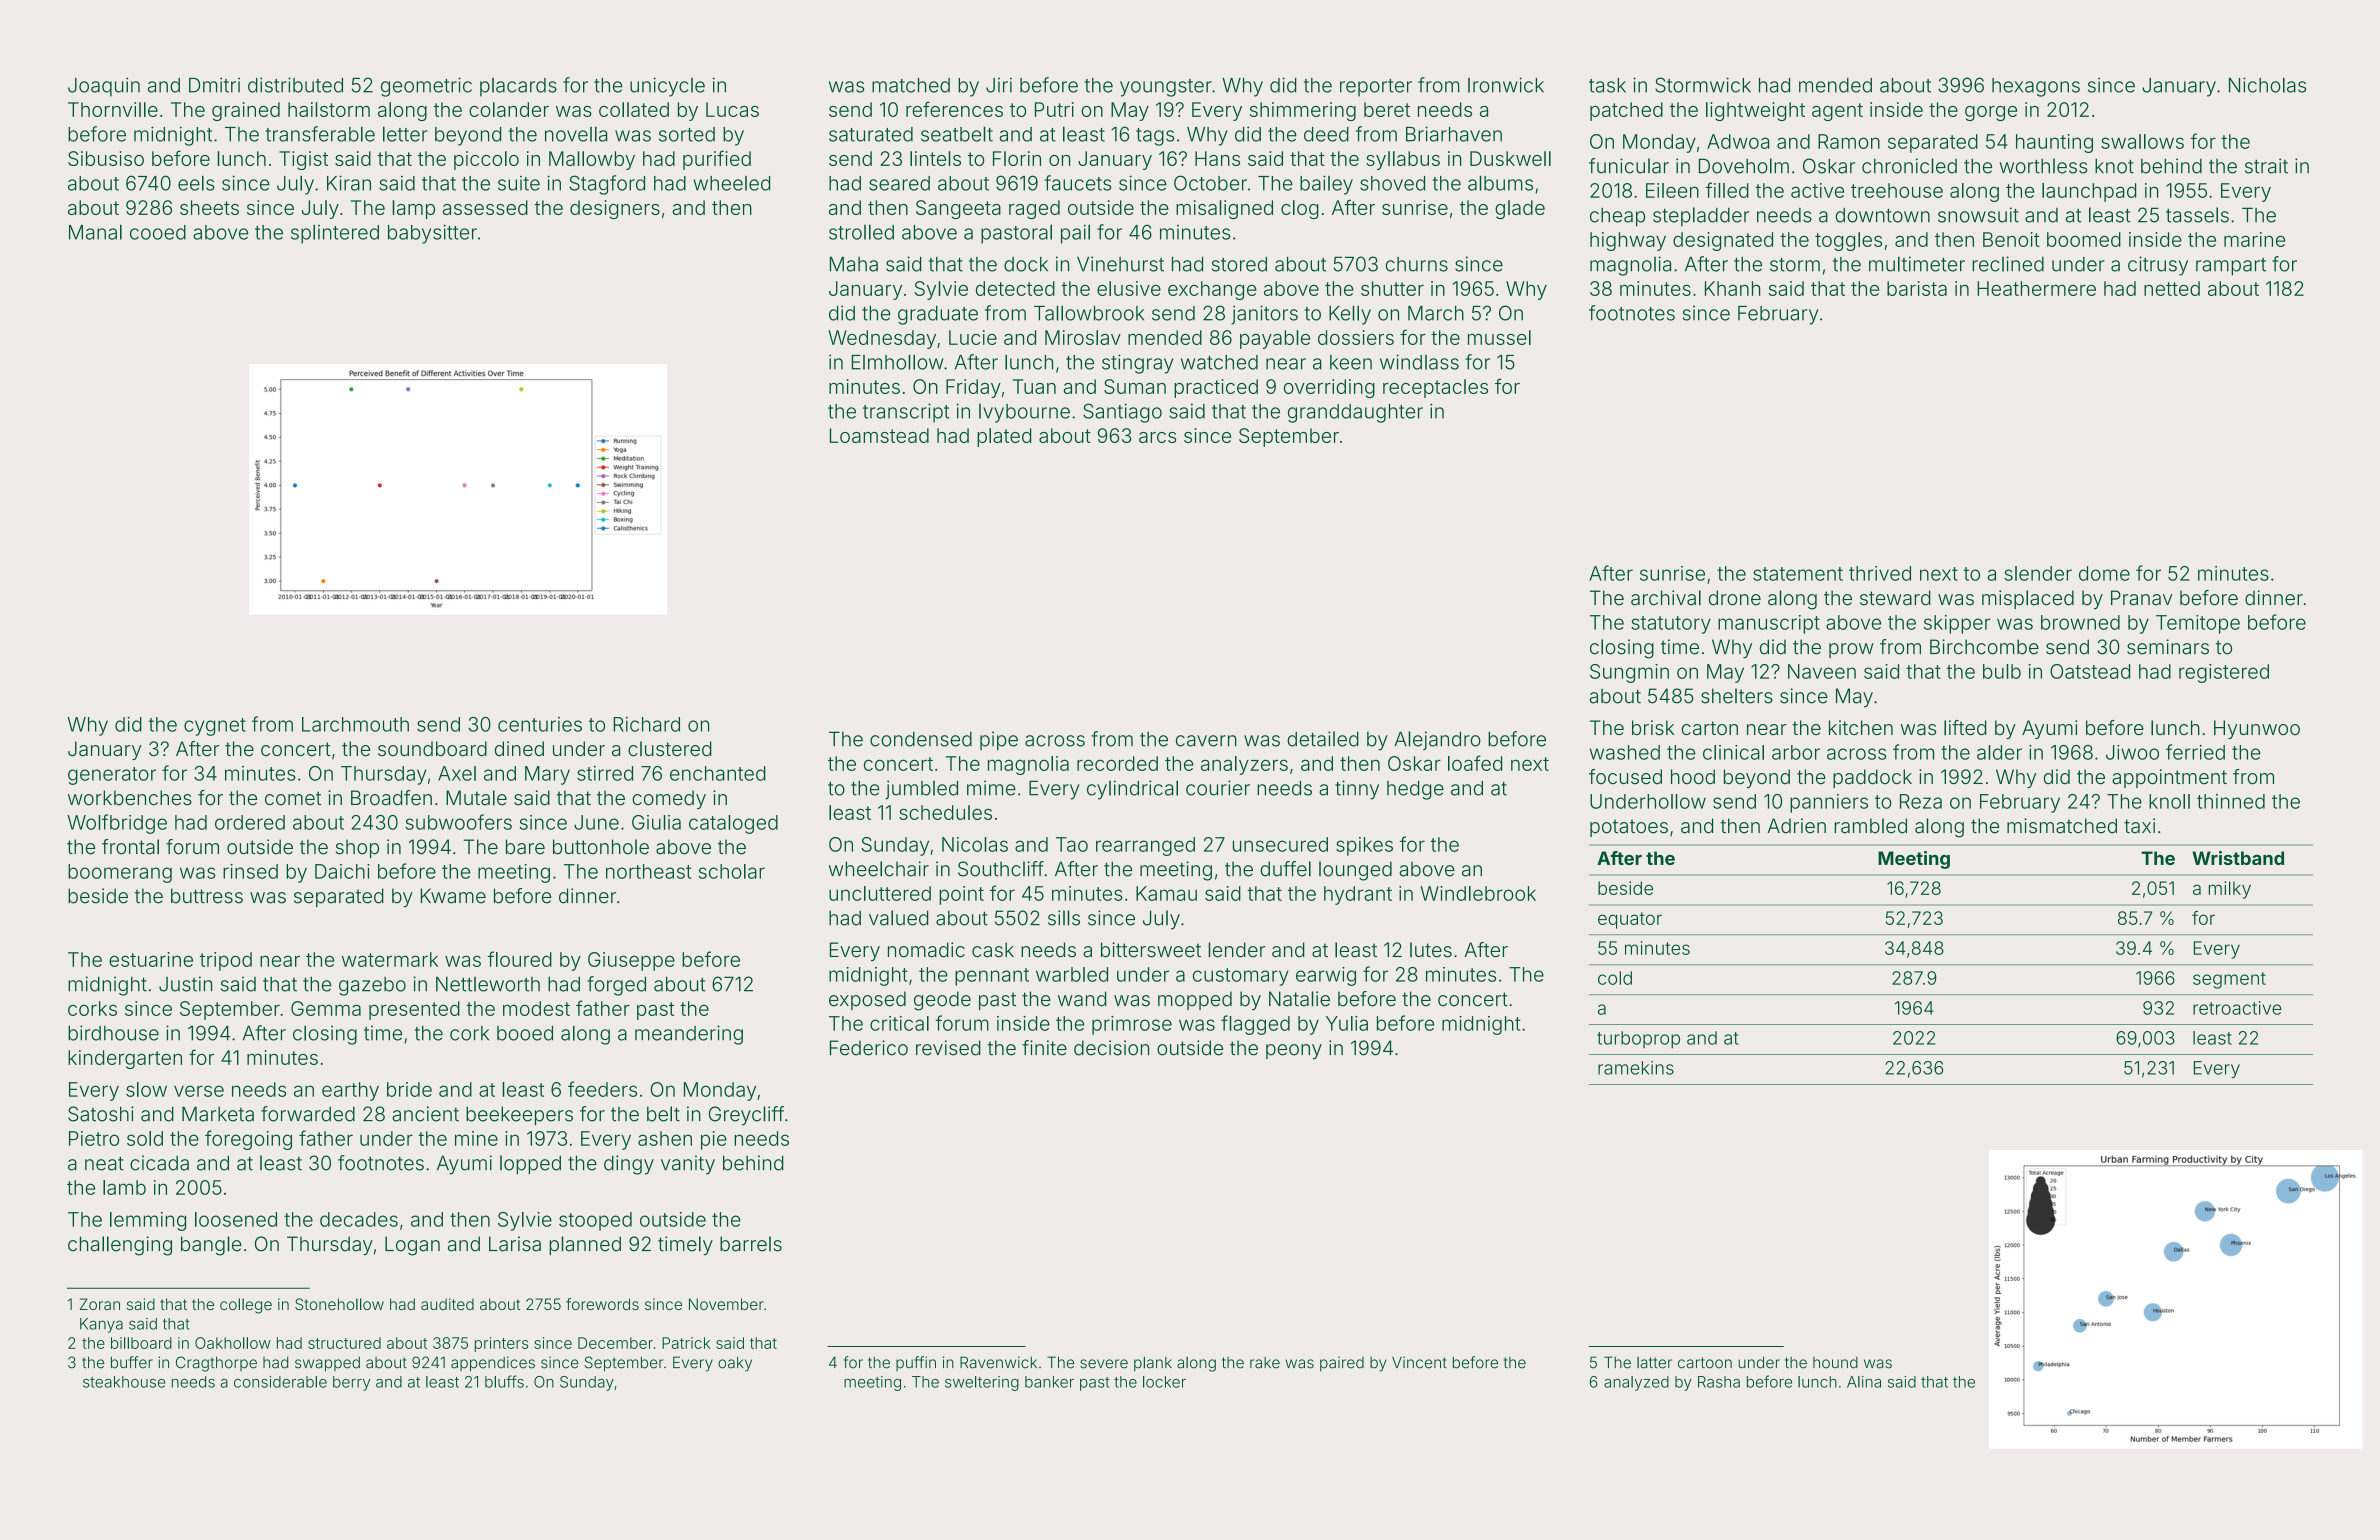 The height and width of the page is (1540, 2380). What do you see at coordinates (2267, 85) in the page?
I see `Nicholas` at bounding box center [2267, 85].
